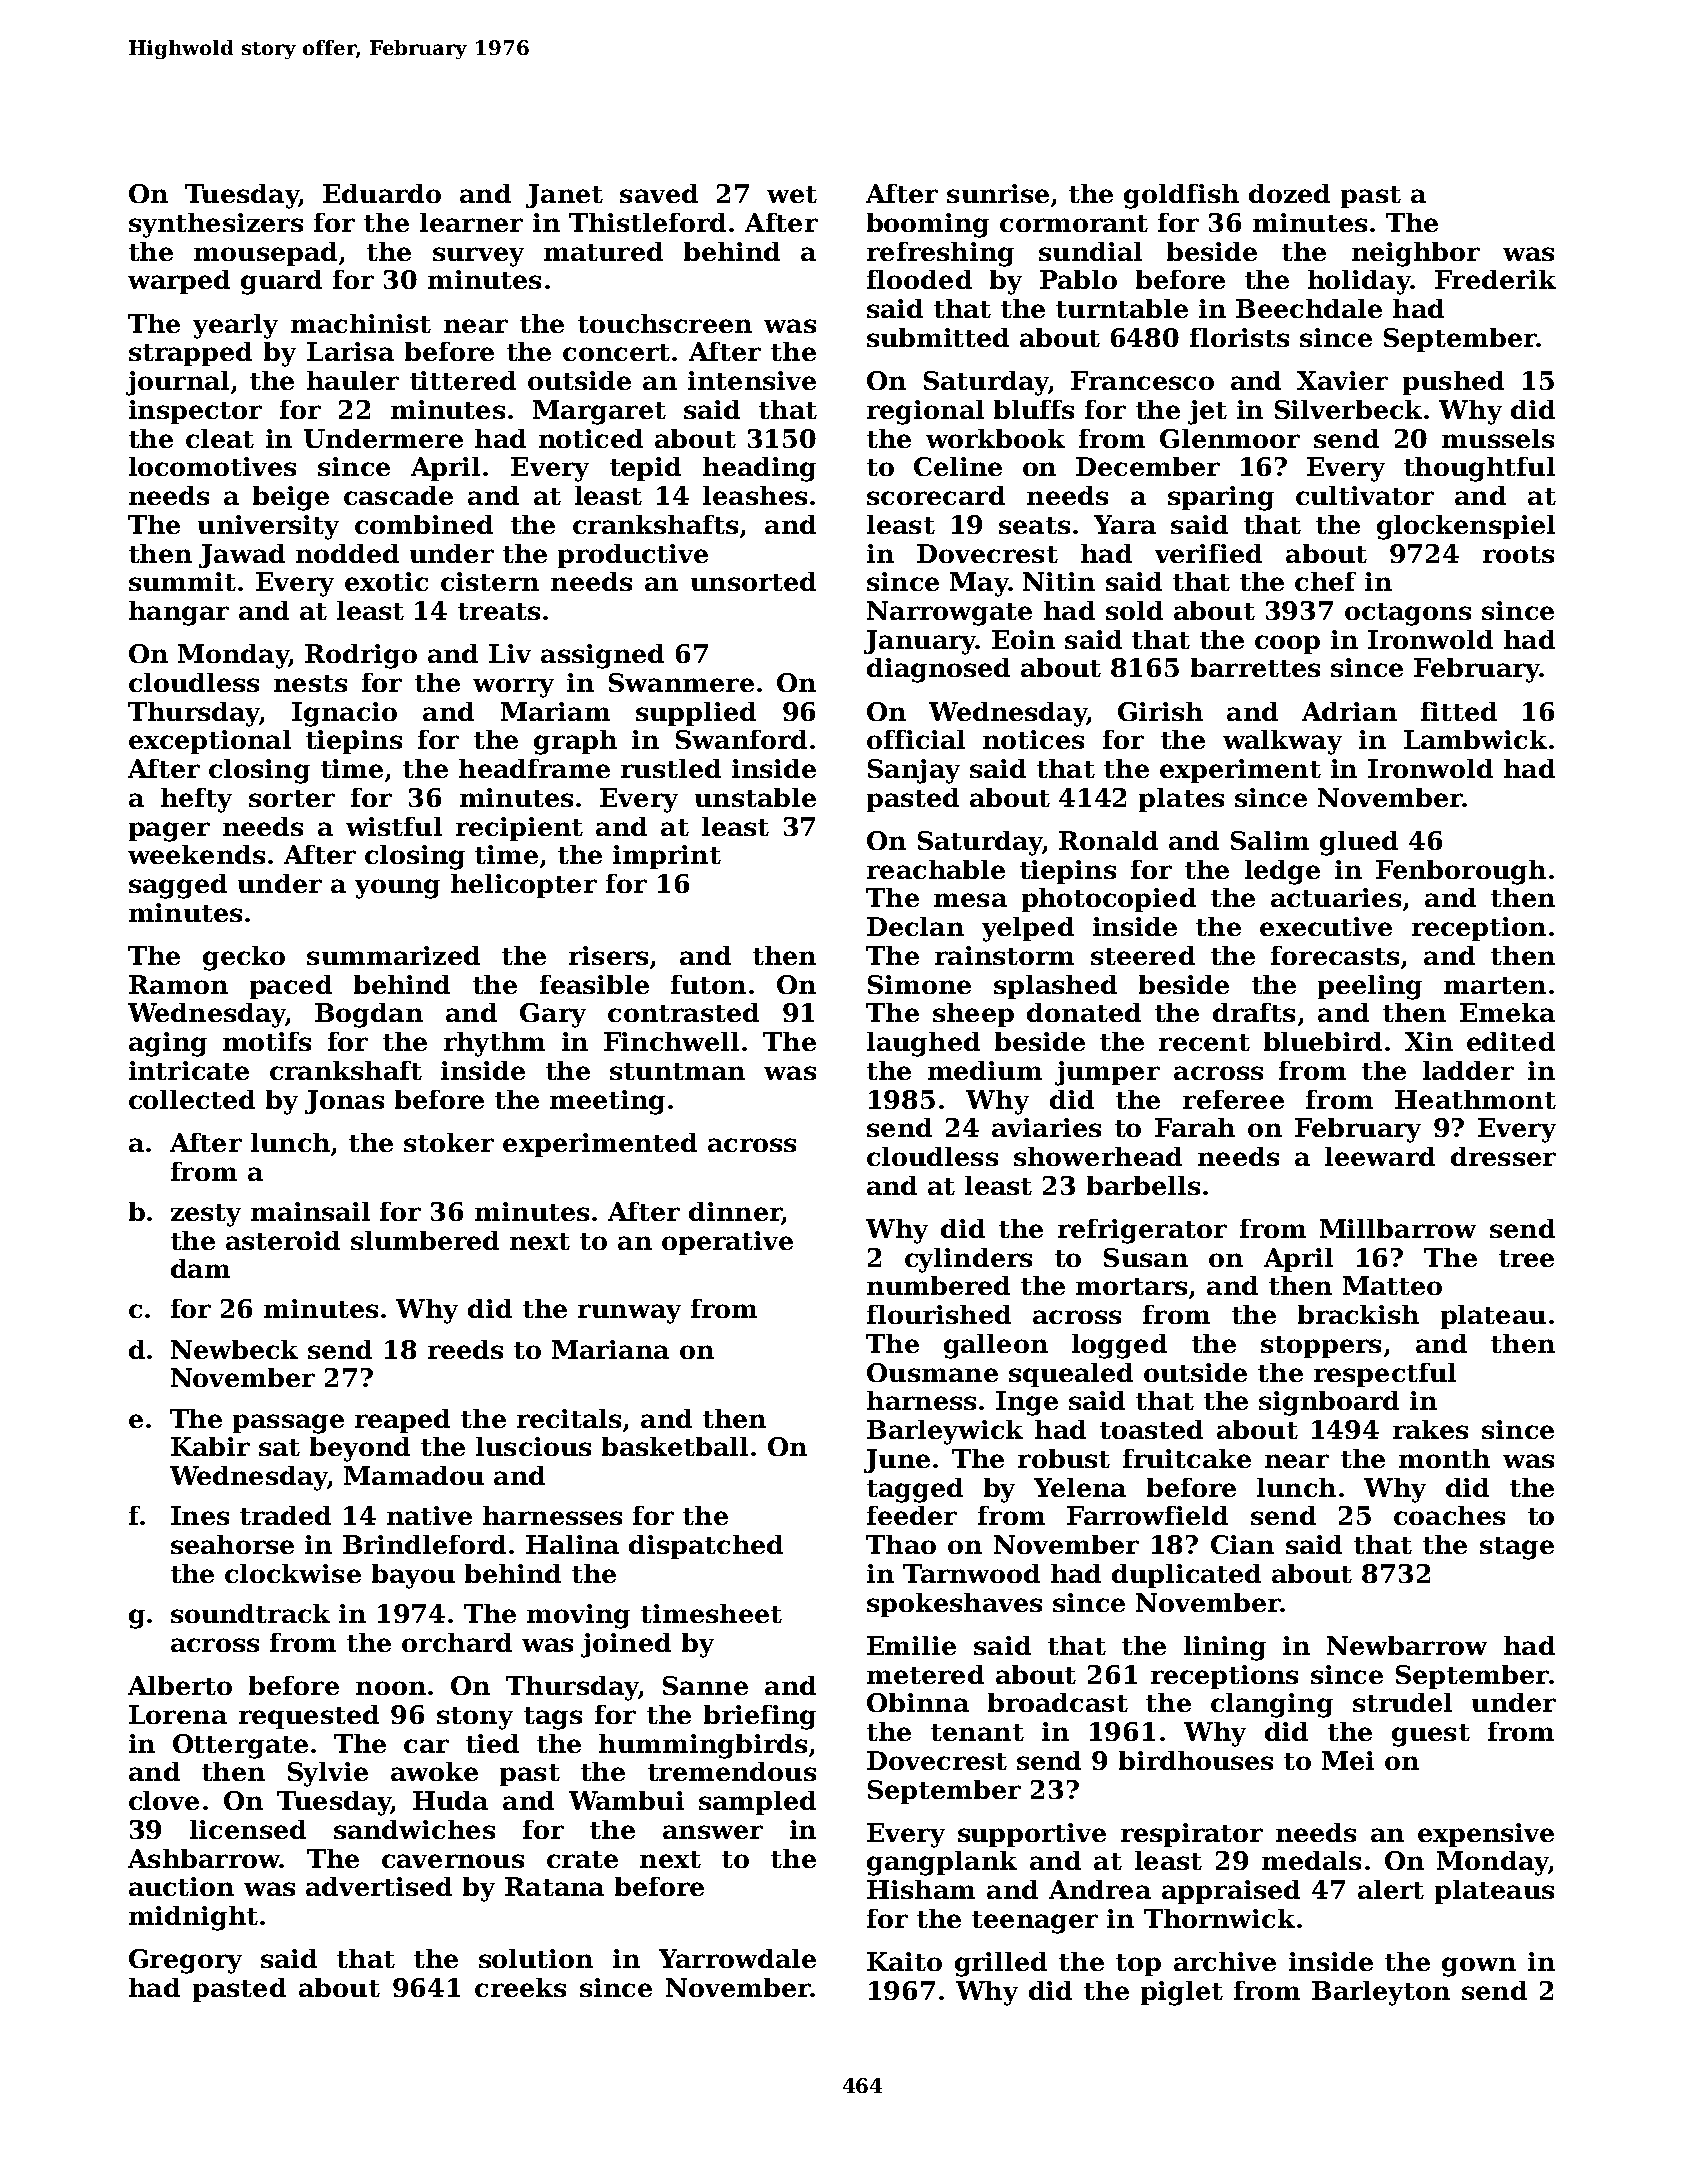 The image size is (1683, 2178). What do you see at coordinates (1181, 196) in the screenshot?
I see `goldfish` at bounding box center [1181, 196].
